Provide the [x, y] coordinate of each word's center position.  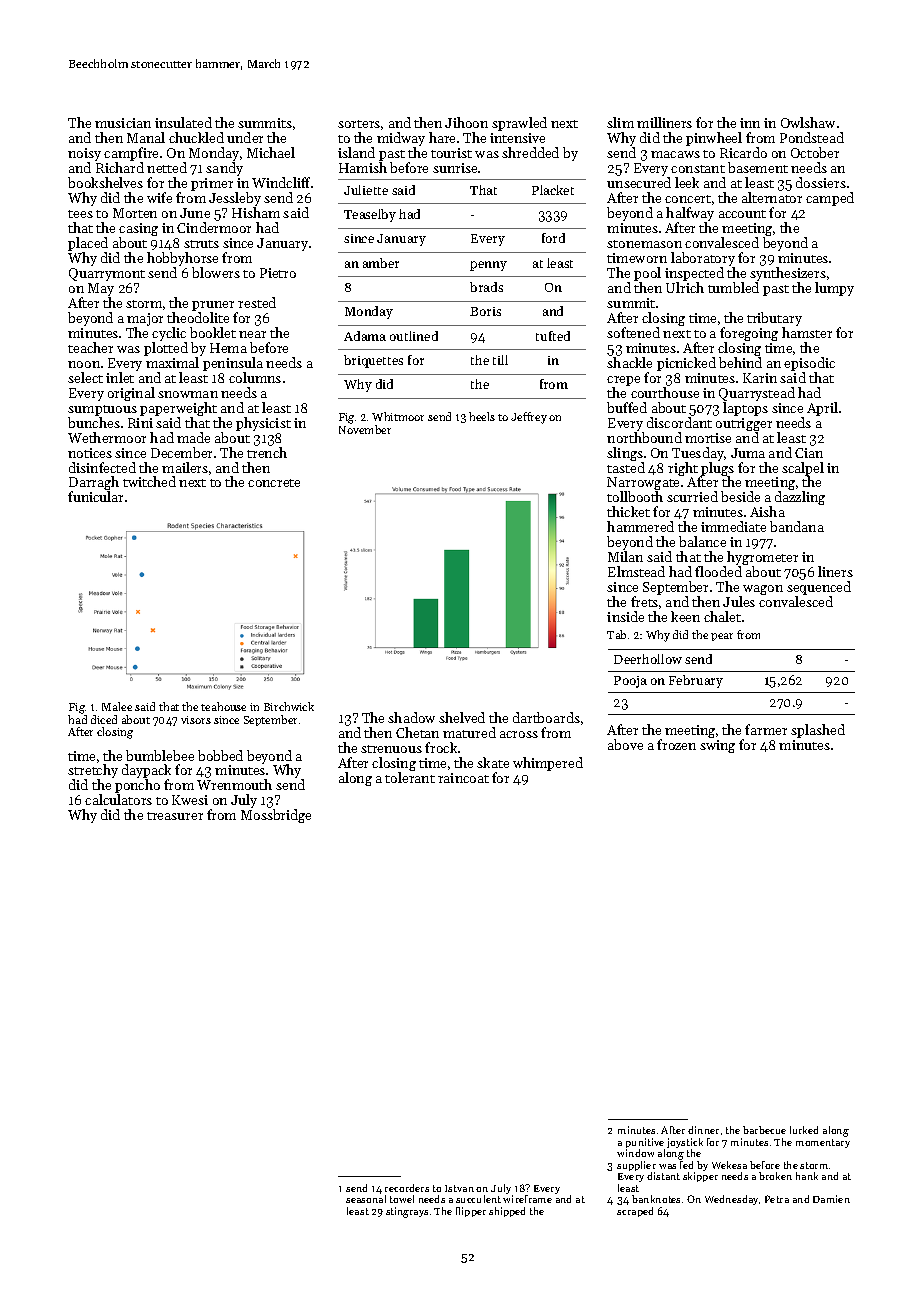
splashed [818, 731]
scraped [635, 1212]
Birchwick [289, 706]
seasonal [366, 1199]
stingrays [407, 1212]
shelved [462, 717]
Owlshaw [808, 122]
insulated [183, 122]
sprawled [519, 124]
